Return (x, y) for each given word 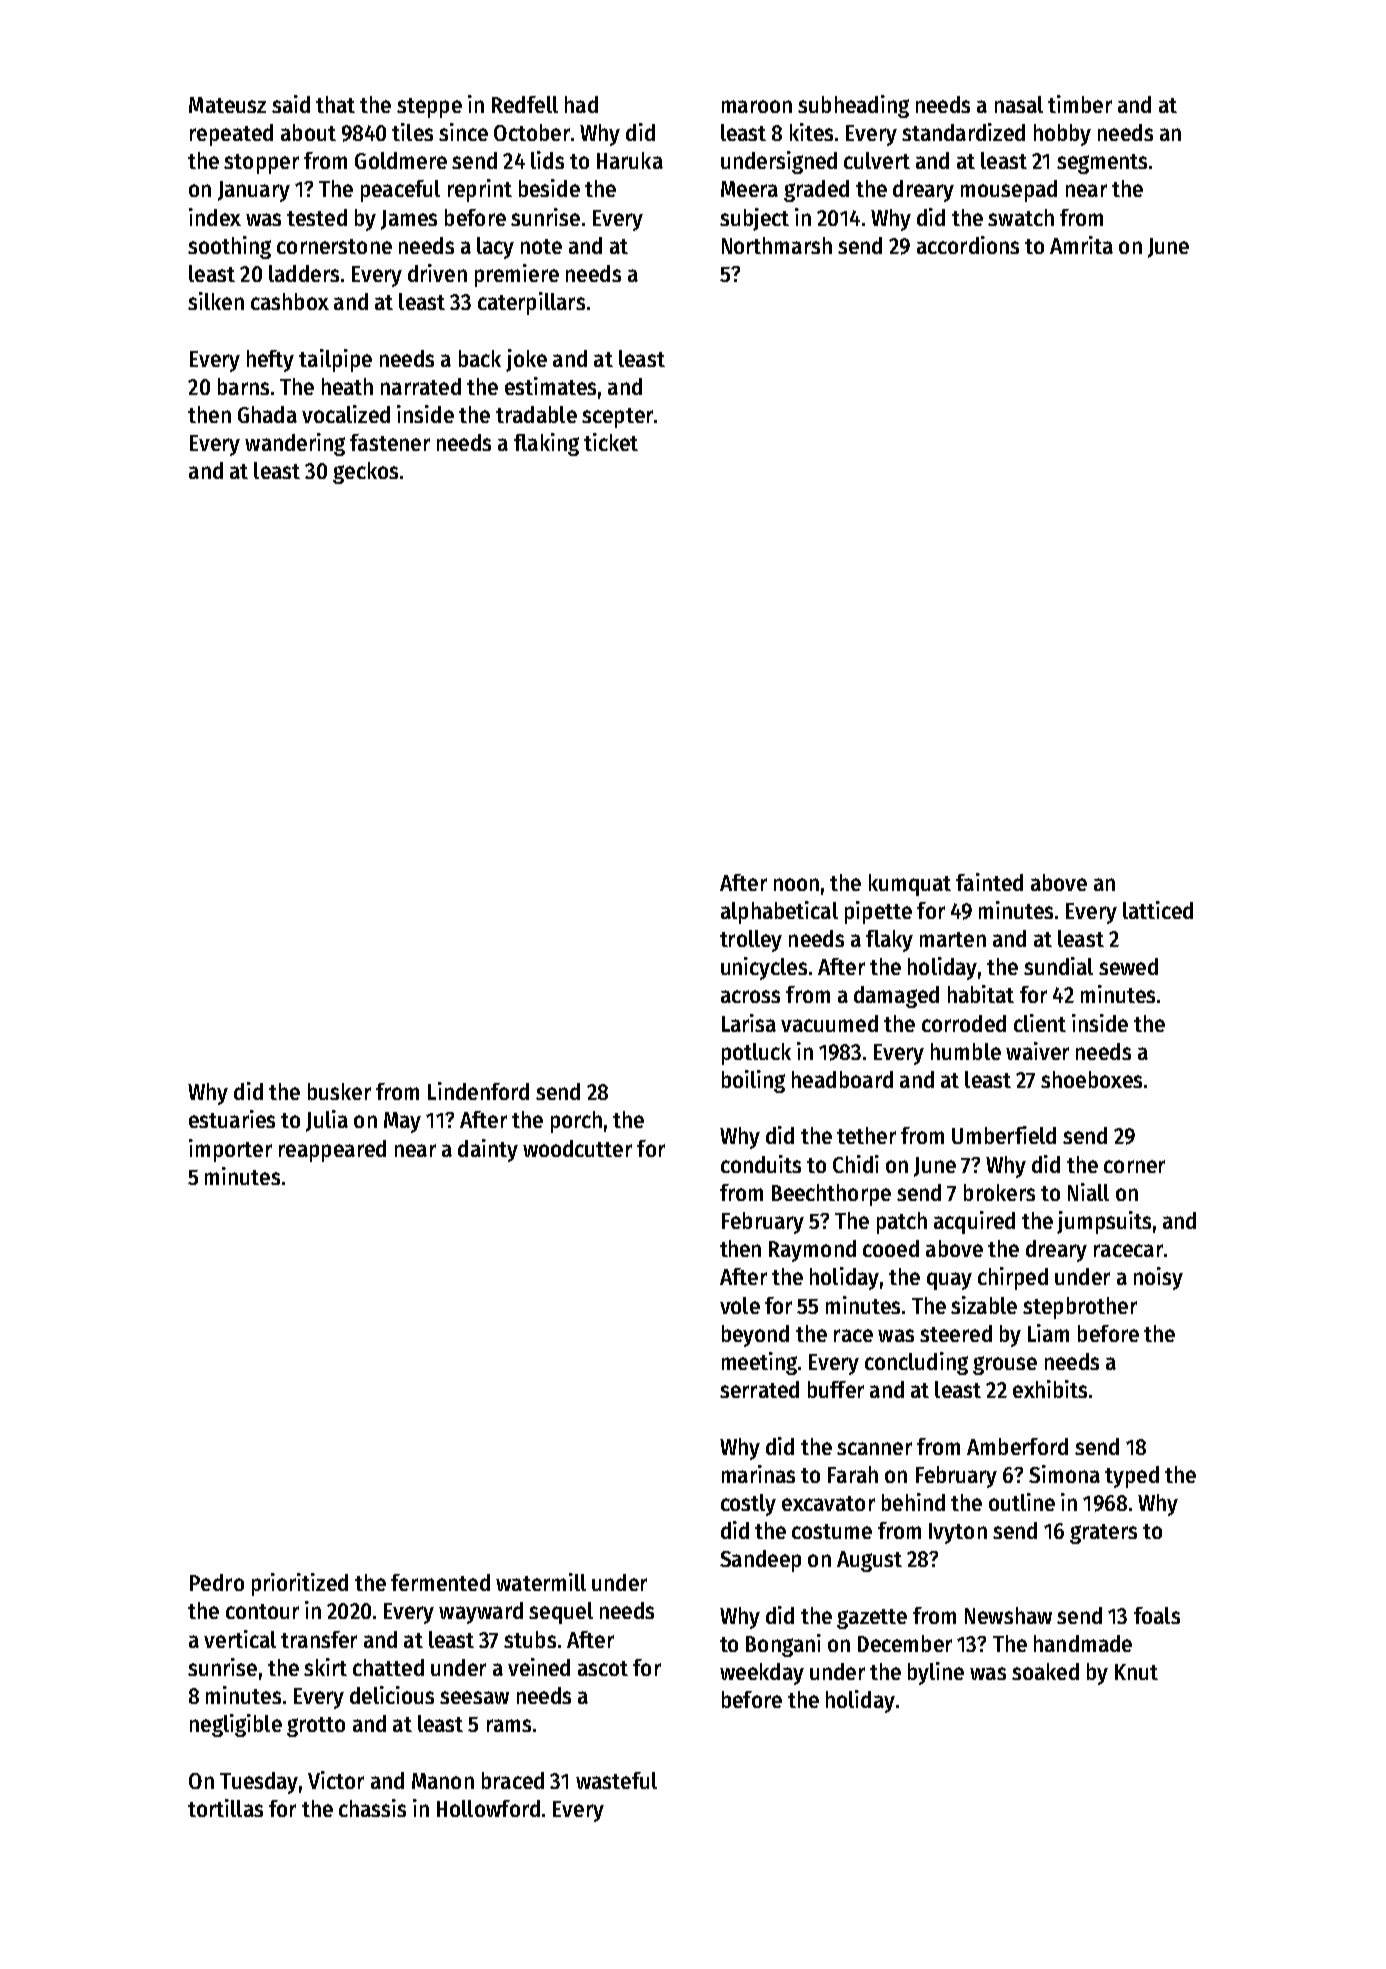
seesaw (474, 1697)
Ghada (267, 414)
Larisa (749, 1023)
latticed (1158, 910)
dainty (488, 1150)
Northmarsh (777, 245)
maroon (757, 106)
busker (339, 1091)
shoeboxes (1091, 1079)
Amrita (1081, 245)
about (308, 132)
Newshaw (1008, 1615)
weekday (762, 1674)
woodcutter (577, 1148)
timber (1080, 104)
